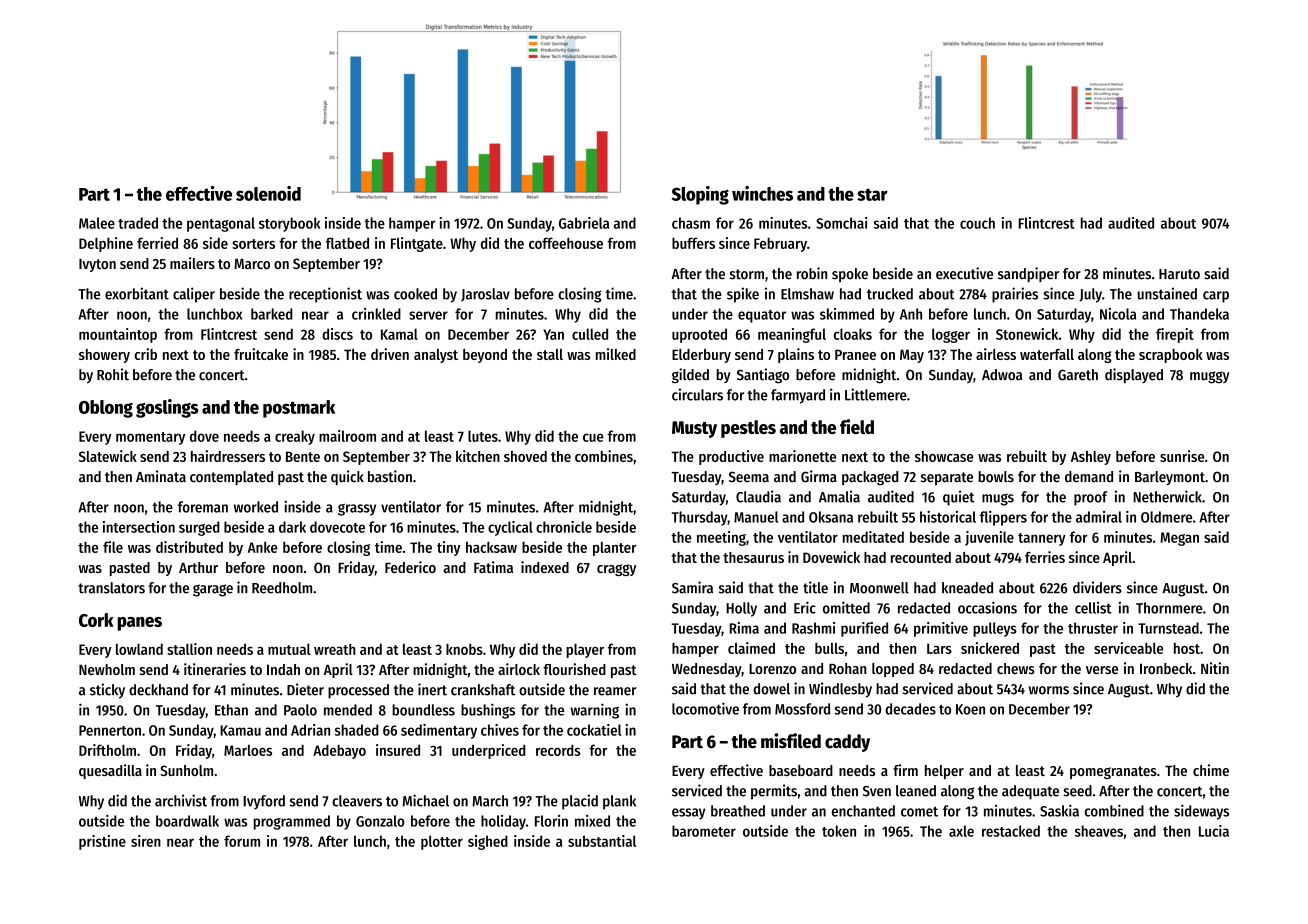  What do you see at coordinates (102, 842) in the image?
I see `pristine` at bounding box center [102, 842].
